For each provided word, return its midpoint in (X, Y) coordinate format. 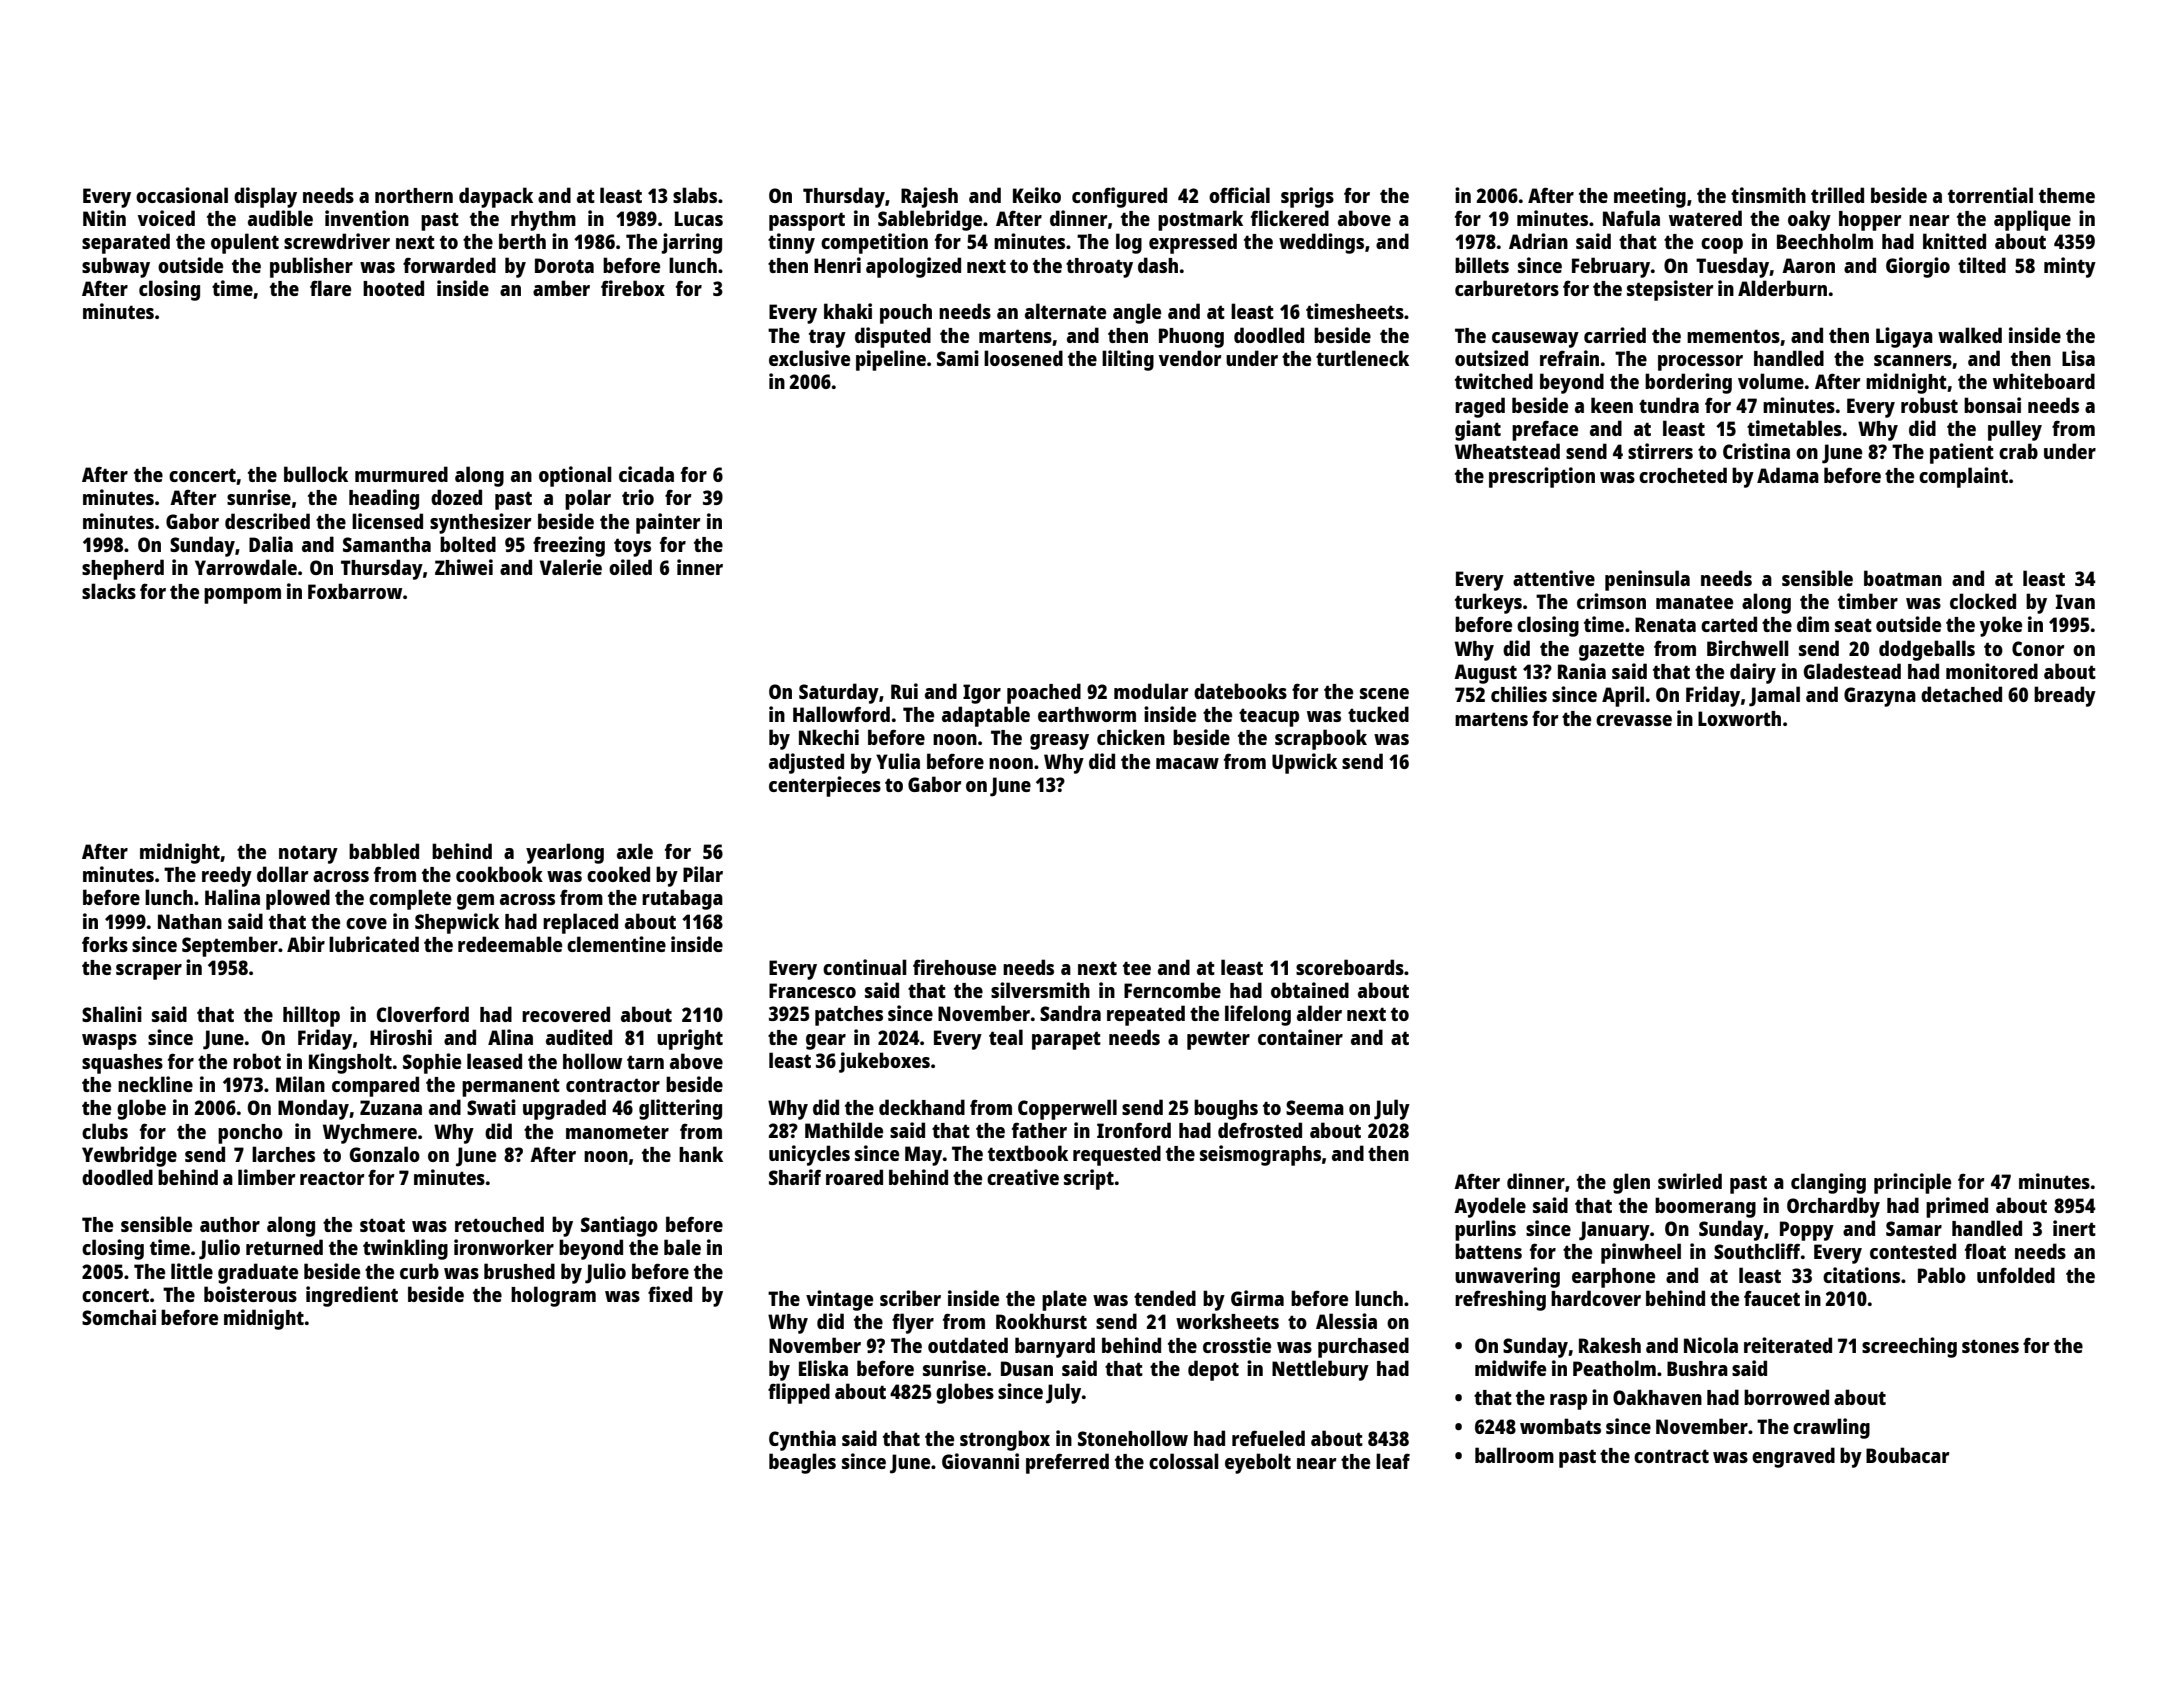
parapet (1066, 1040)
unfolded (2016, 1275)
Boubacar (1907, 1455)
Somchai (119, 1317)
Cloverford (423, 1014)
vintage (839, 1300)
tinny (791, 243)
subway (116, 267)
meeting (1650, 197)
